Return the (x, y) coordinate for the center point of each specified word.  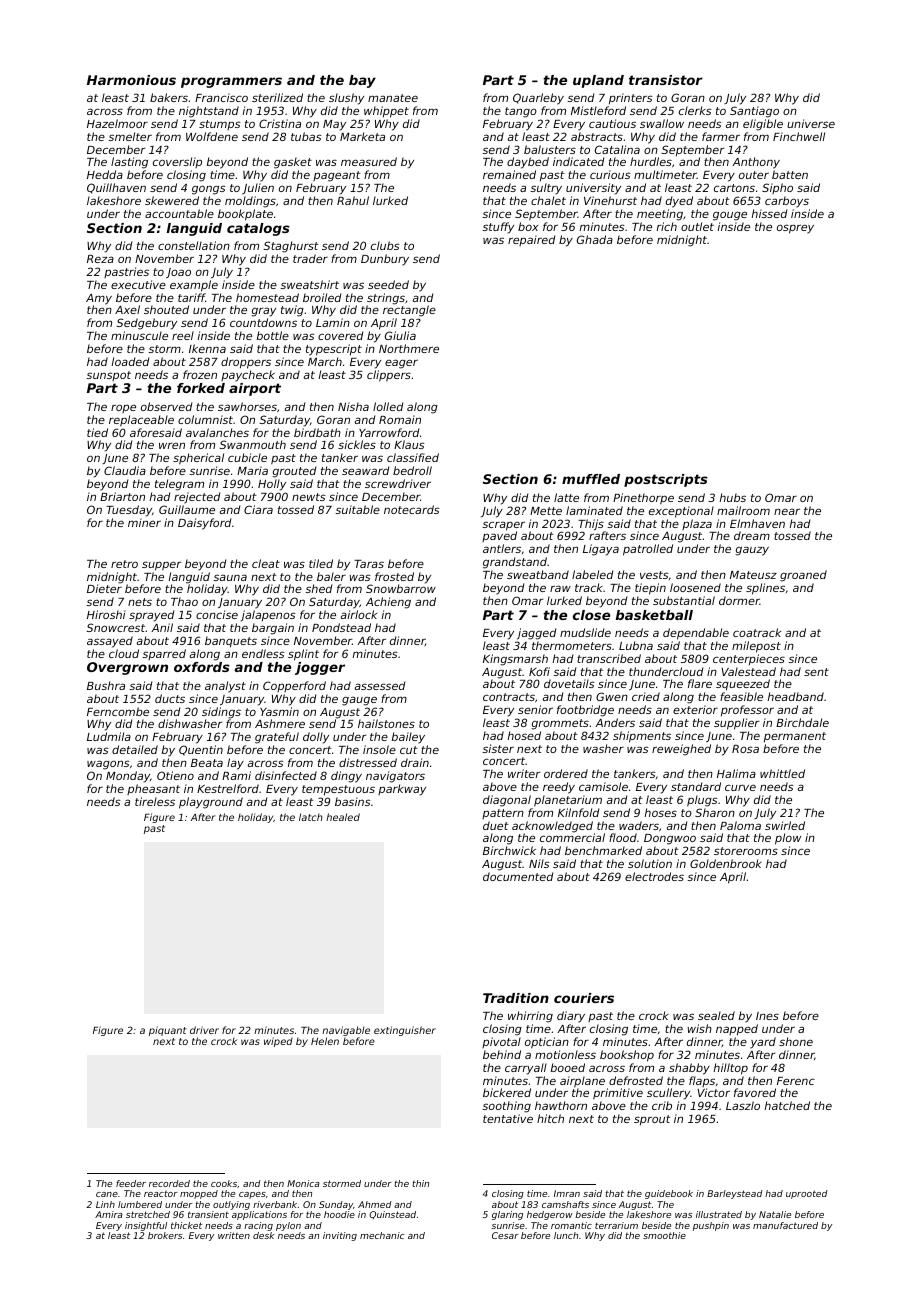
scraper (503, 526)
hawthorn (561, 1105)
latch (311, 817)
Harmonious (131, 80)
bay (362, 81)
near (787, 511)
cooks (224, 1183)
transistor (666, 80)
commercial (572, 837)
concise (217, 614)
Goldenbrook (726, 863)
